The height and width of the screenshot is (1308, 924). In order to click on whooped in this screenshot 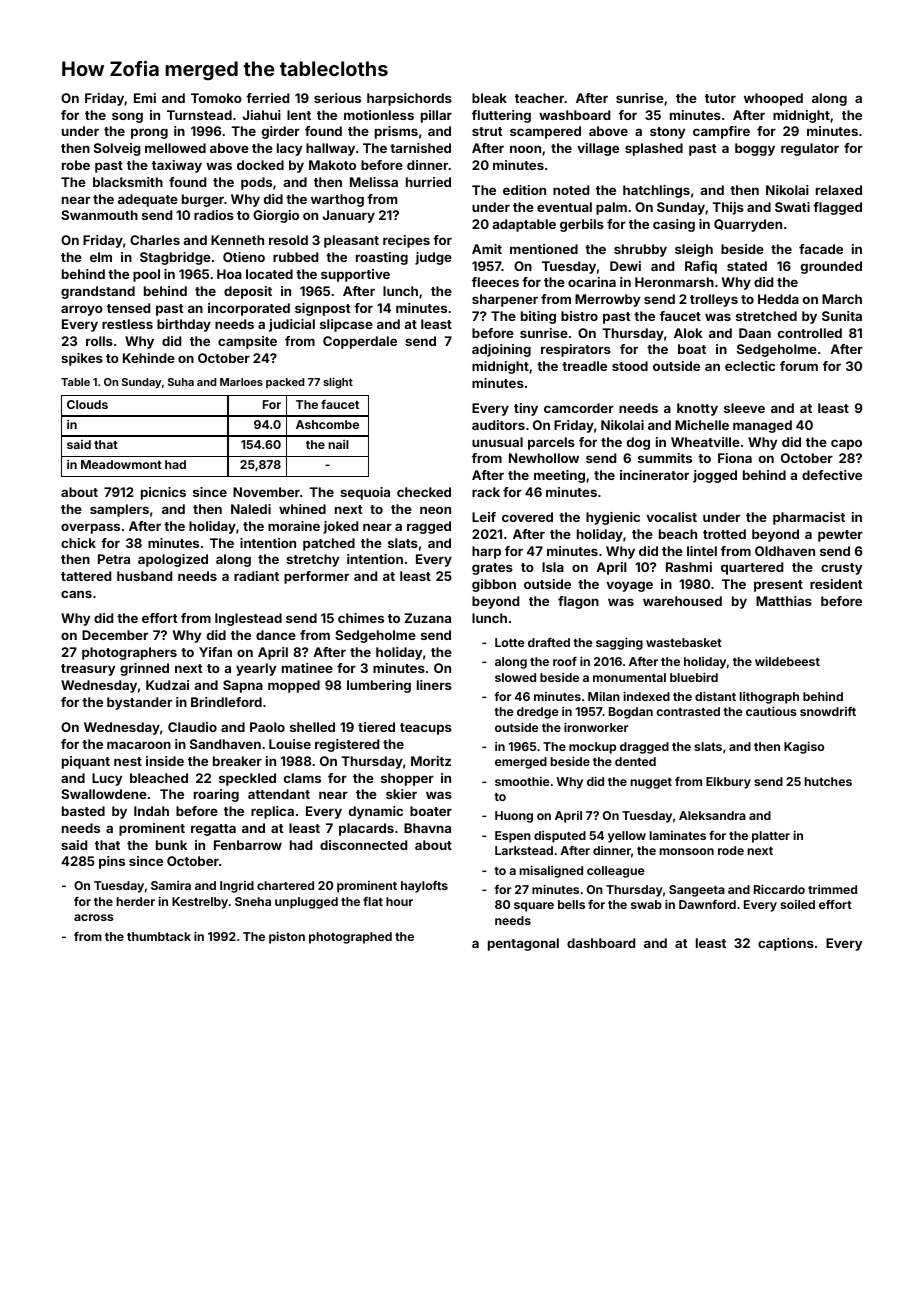, I will do `click(773, 99)`.
